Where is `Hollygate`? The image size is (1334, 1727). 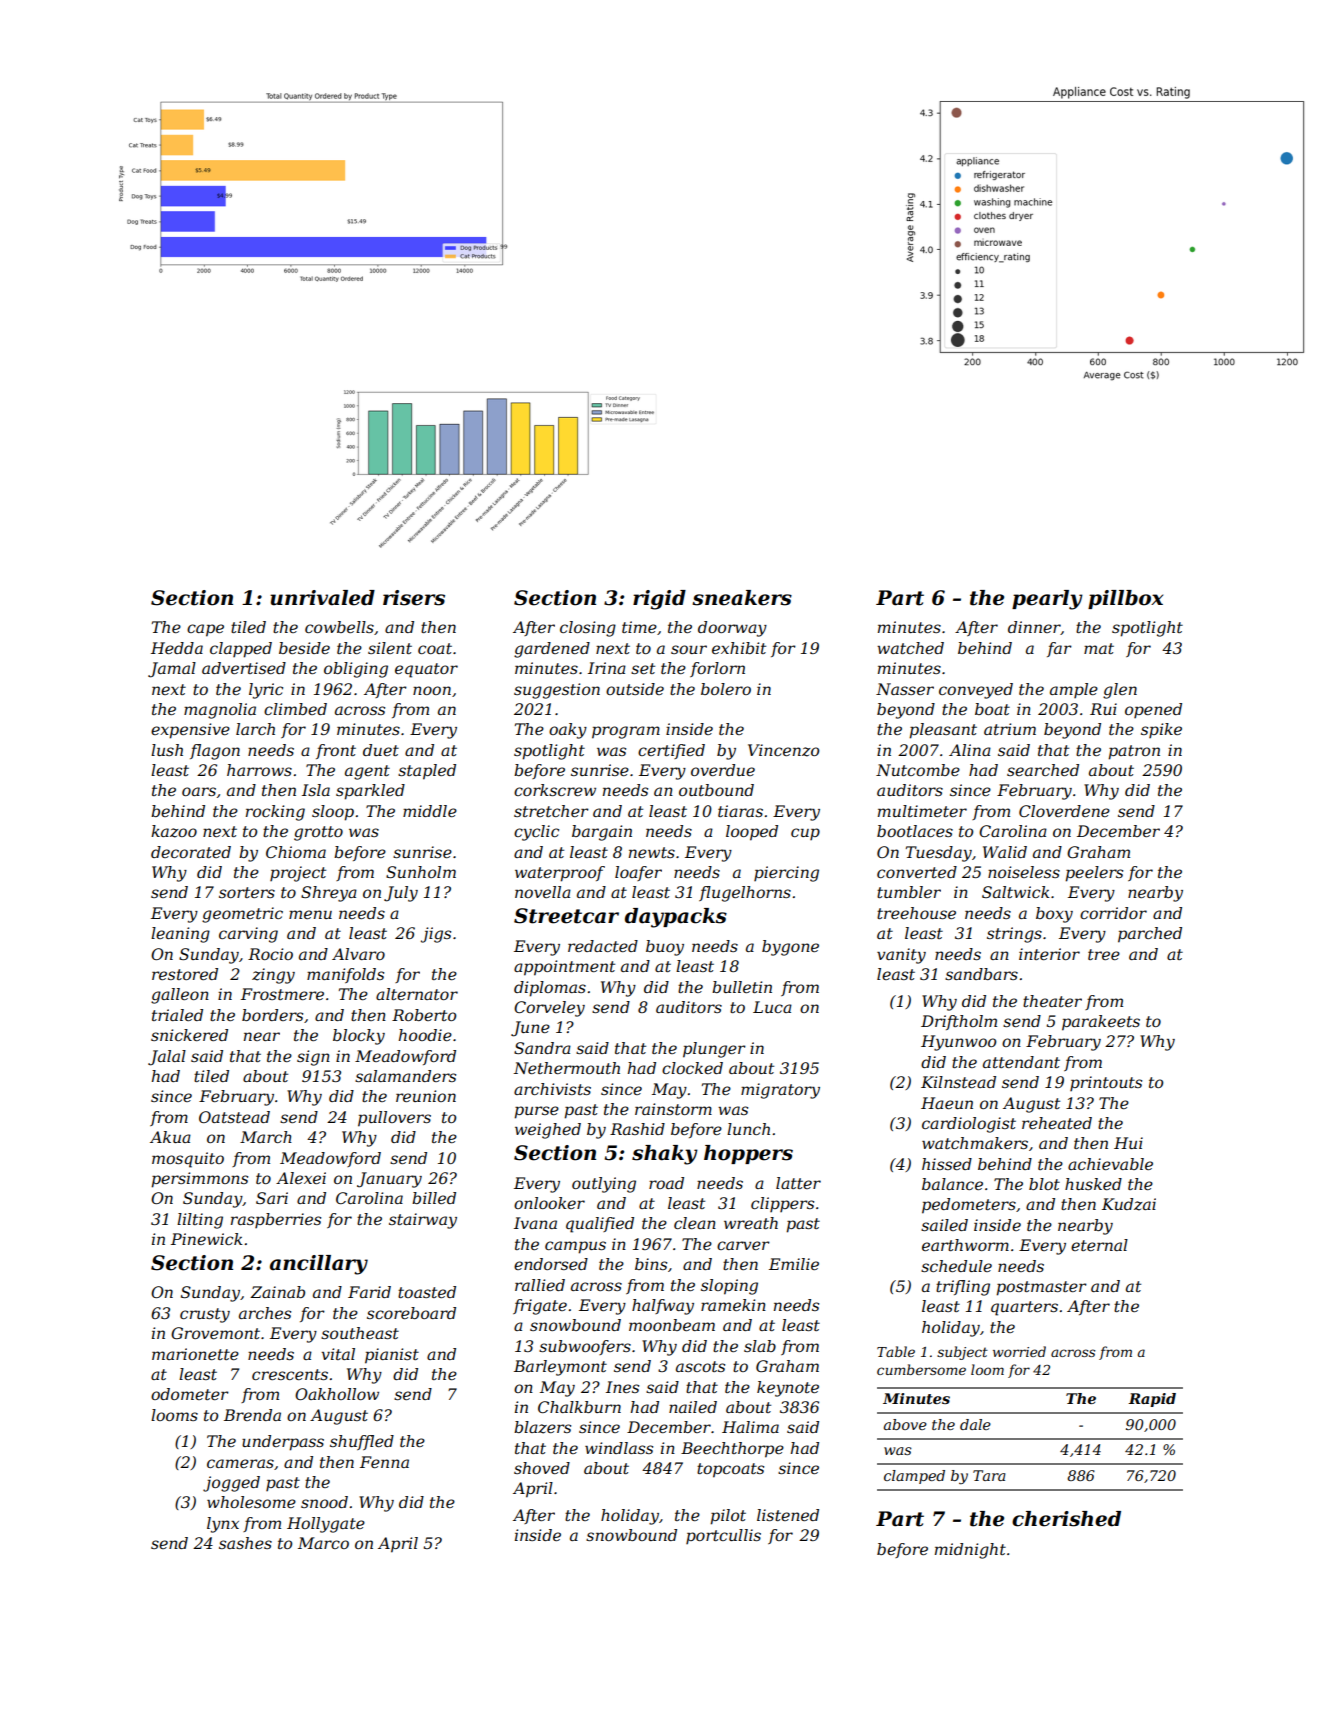
Hollygate is located at coordinates (326, 1525).
